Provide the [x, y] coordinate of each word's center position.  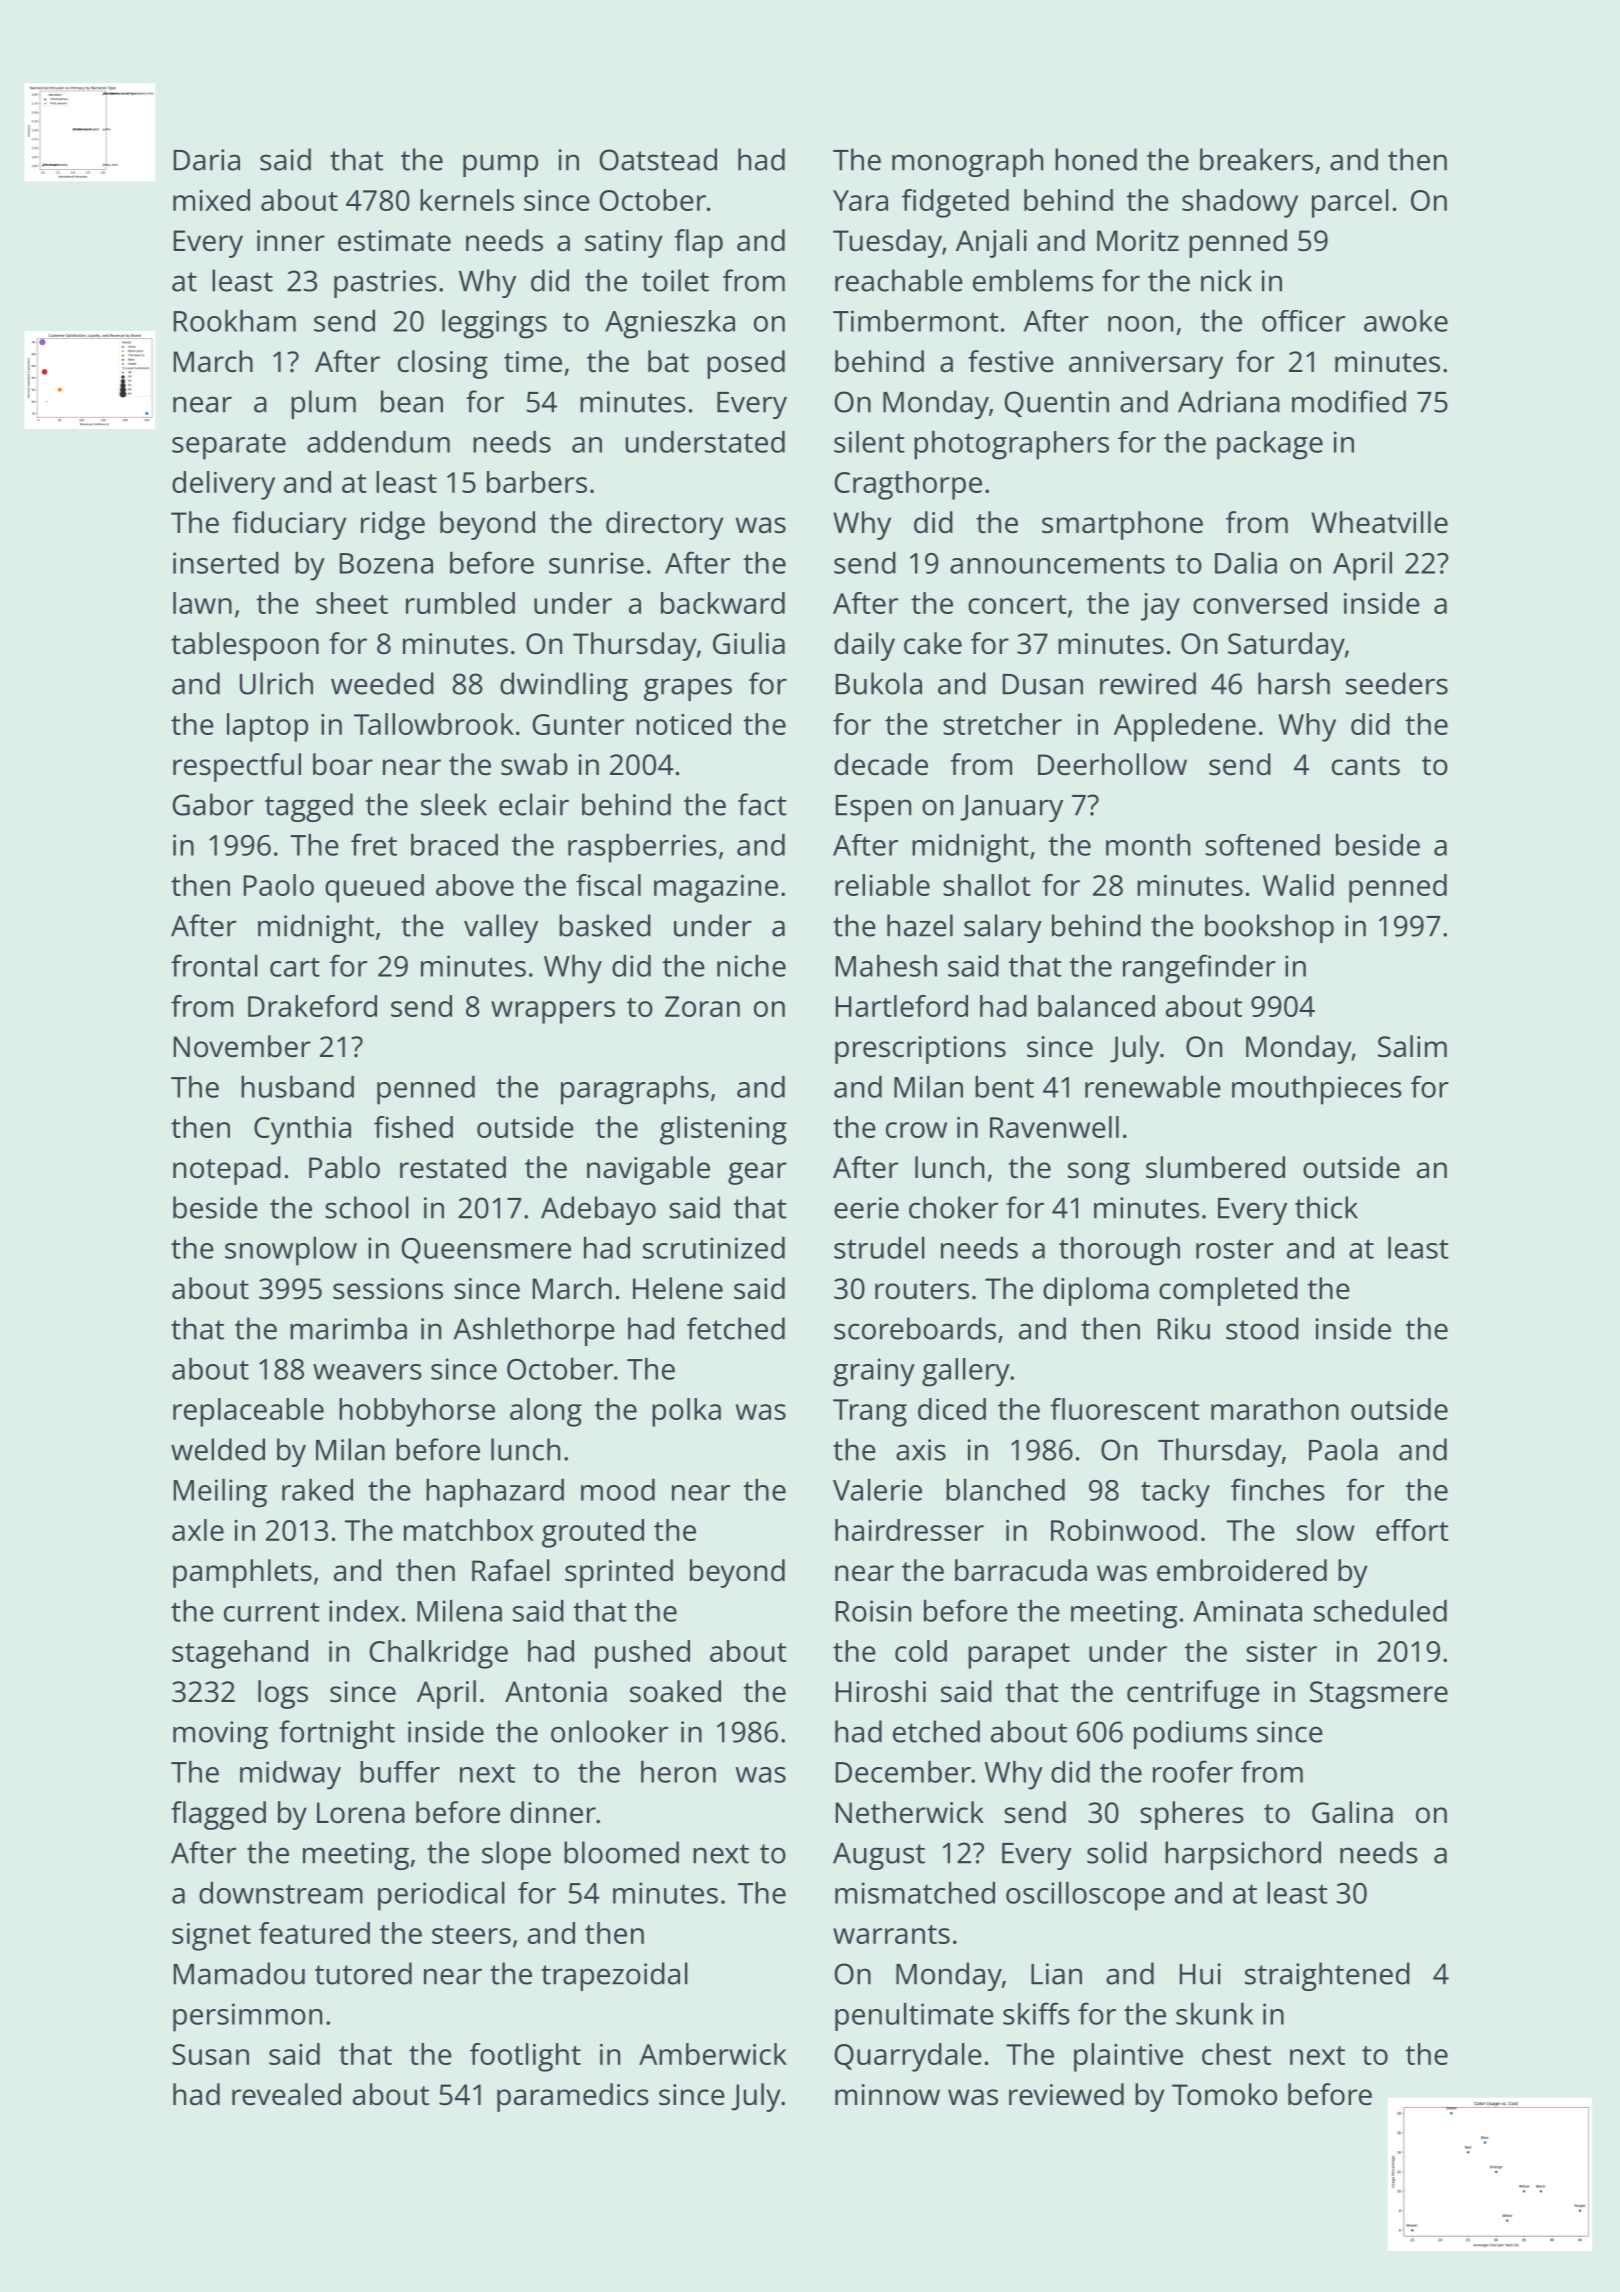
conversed [1260, 603]
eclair [534, 804]
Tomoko [1224, 2094]
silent [869, 442]
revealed [286, 2094]
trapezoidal [614, 1976]
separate [229, 446]
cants [1366, 766]
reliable [882, 885]
